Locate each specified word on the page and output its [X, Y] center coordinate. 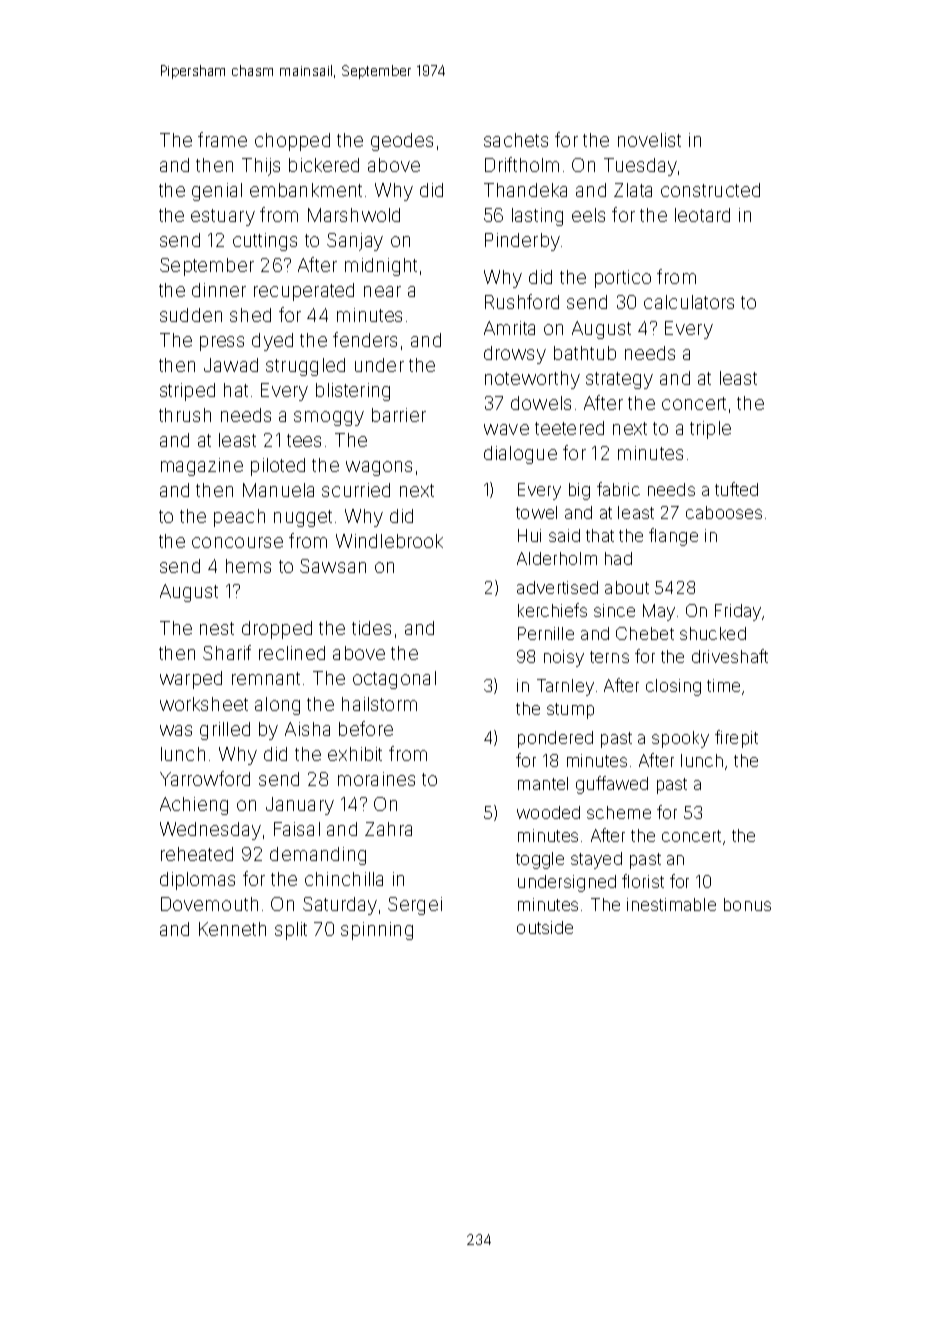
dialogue [520, 455]
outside [545, 927]
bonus [747, 904]
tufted [736, 489]
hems [248, 566]
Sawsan [333, 566]
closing [673, 687]
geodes [402, 142]
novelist [649, 140]
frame [222, 139]
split [291, 931]
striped [187, 392]
